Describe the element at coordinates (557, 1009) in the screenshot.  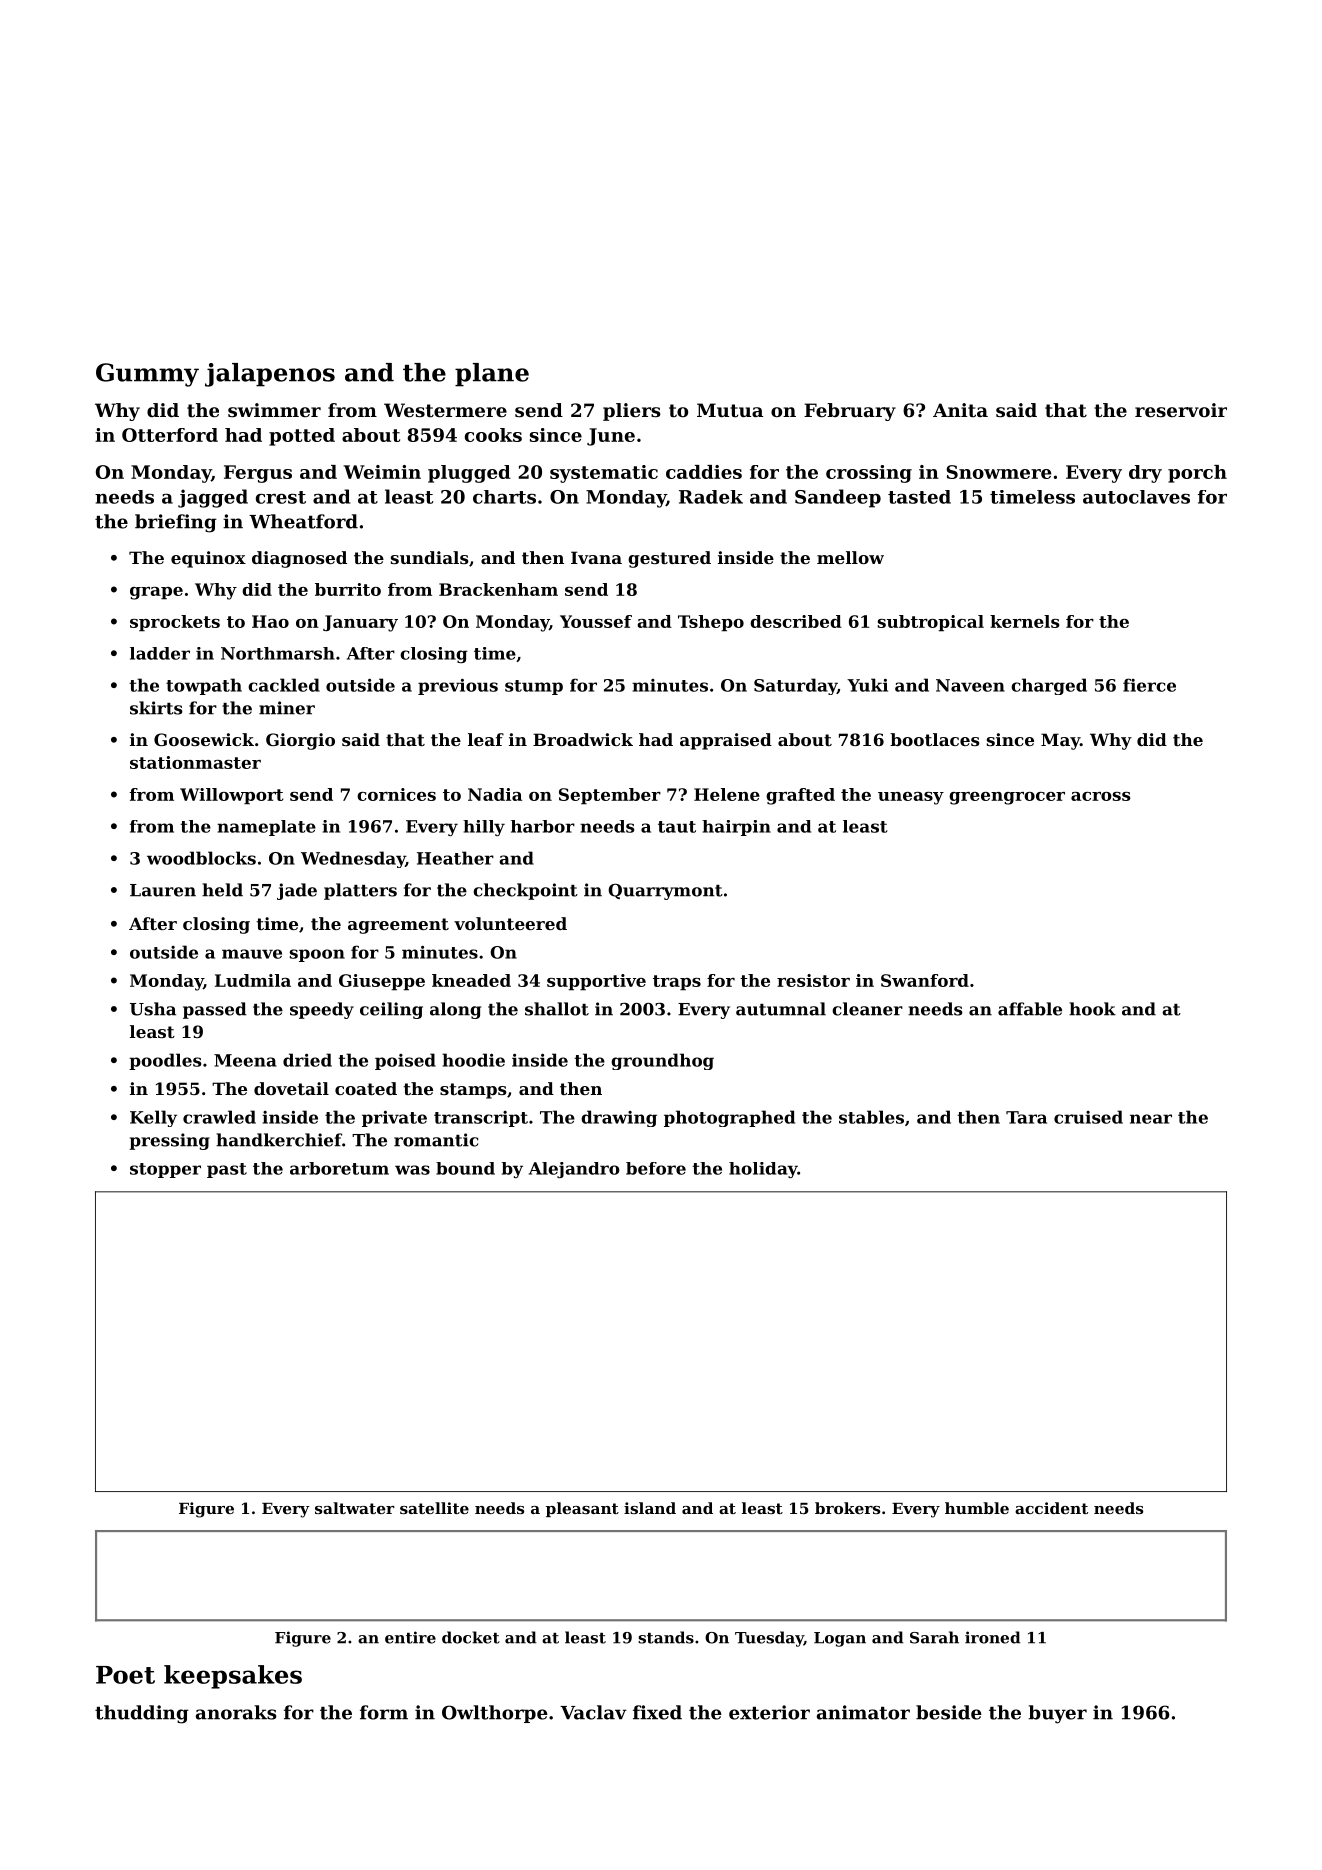
I see `shallot` at that location.
